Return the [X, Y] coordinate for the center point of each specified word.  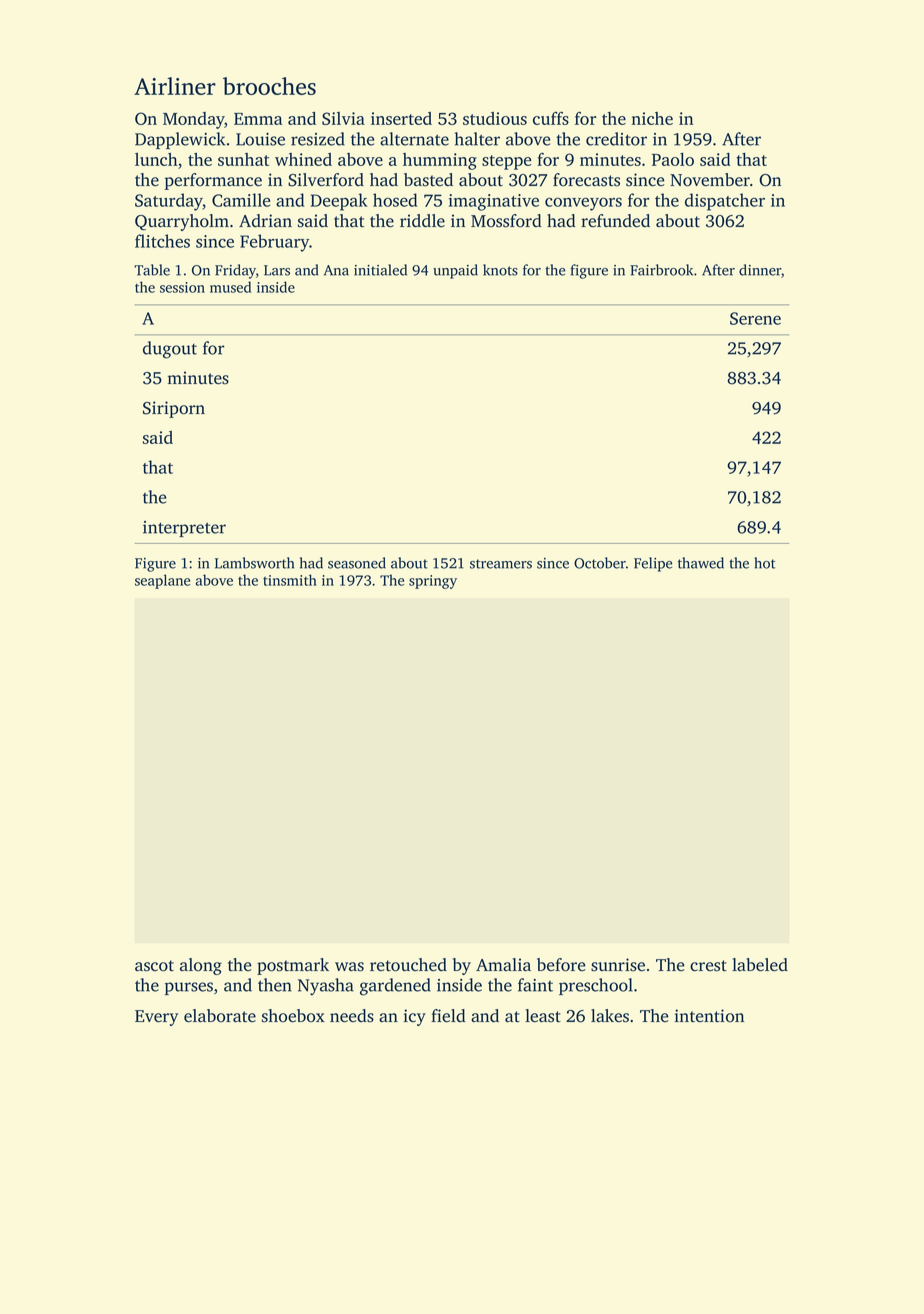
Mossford [506, 221]
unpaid [455, 271]
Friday [235, 271]
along [201, 966]
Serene [755, 318]
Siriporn [174, 409]
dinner [760, 271]
